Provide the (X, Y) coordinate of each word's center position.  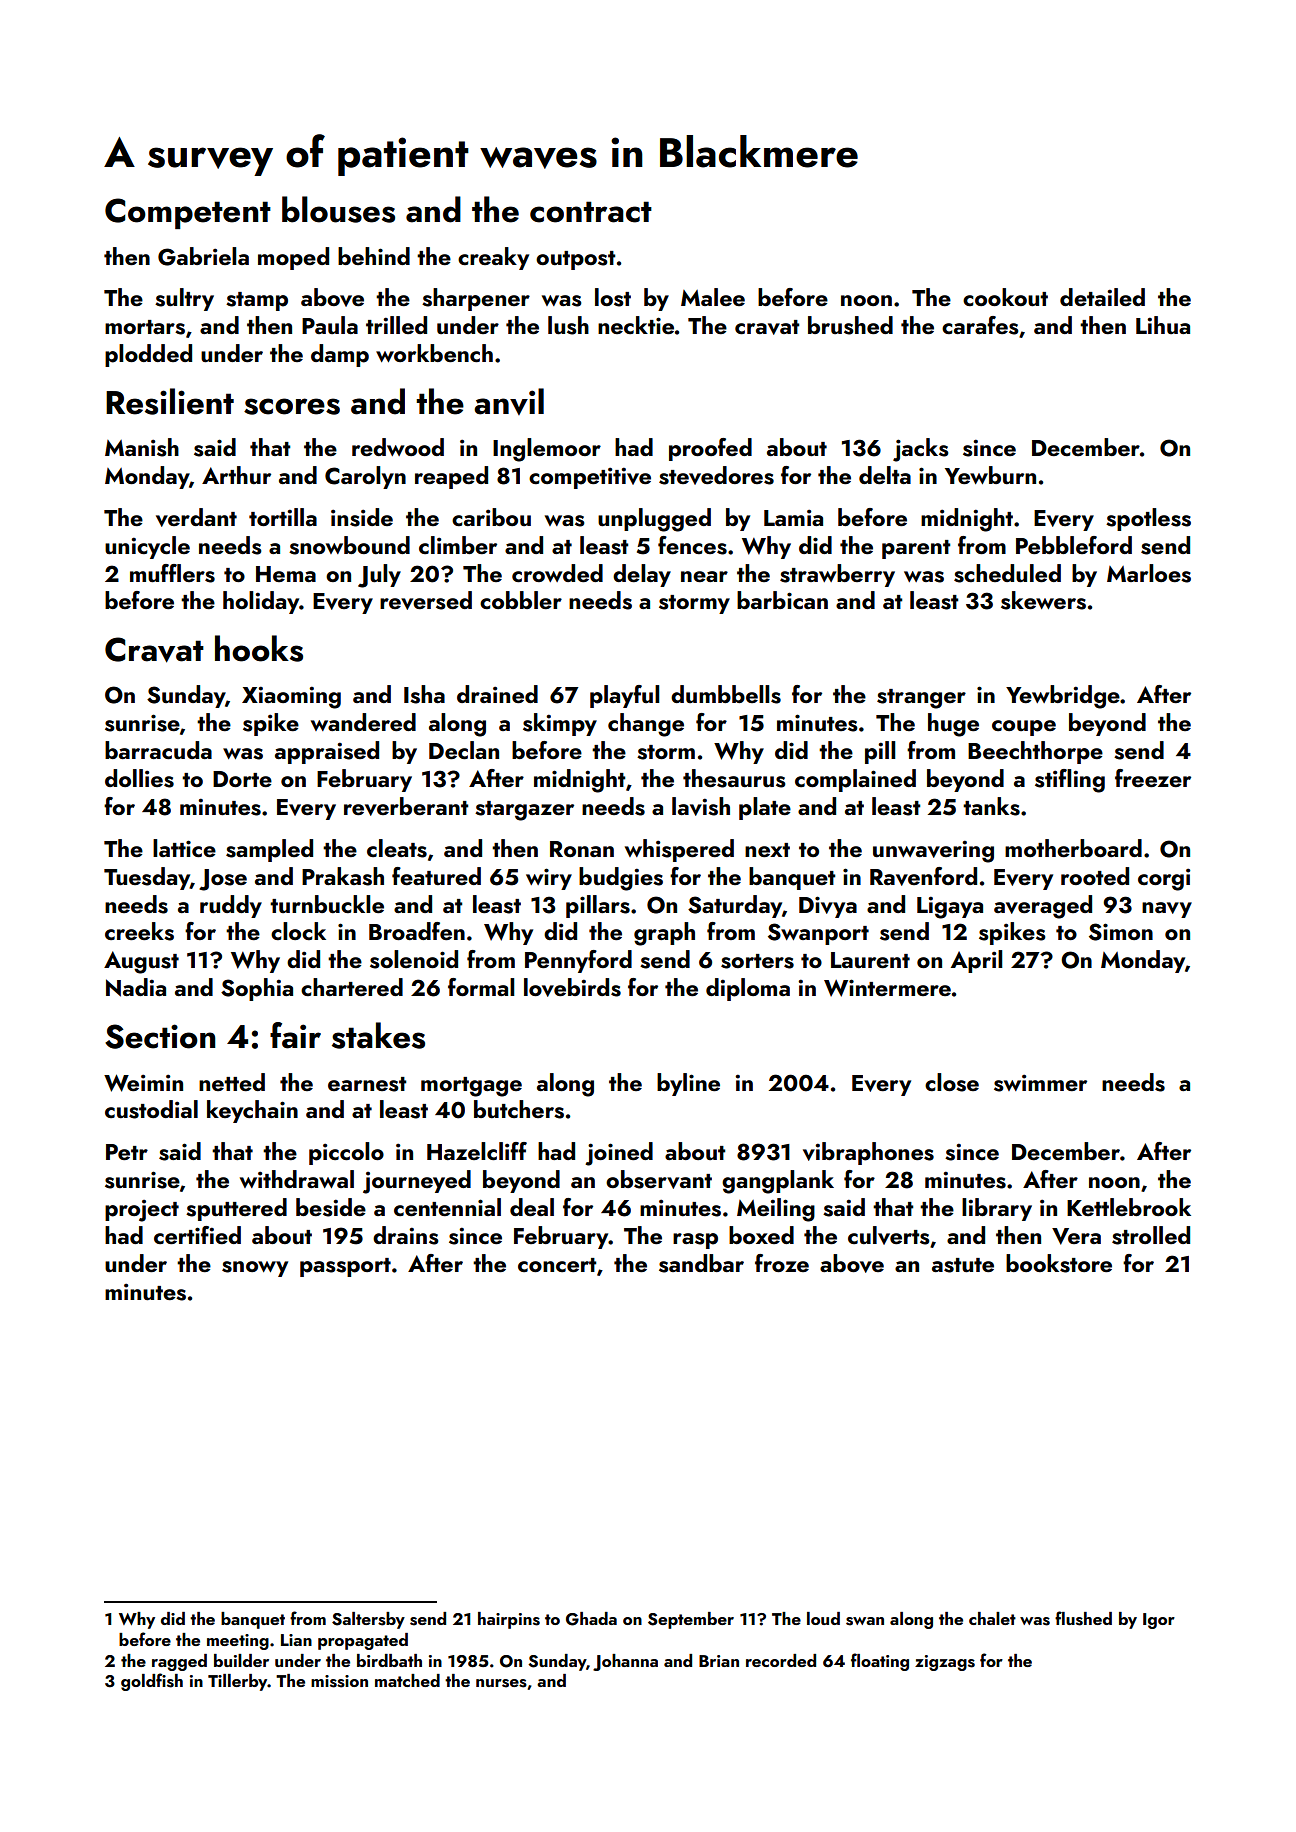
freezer (1153, 778)
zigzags (945, 1663)
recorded (781, 1660)
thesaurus (734, 778)
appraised (327, 752)
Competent (188, 213)
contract (591, 212)
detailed (1102, 297)
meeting (238, 1642)
